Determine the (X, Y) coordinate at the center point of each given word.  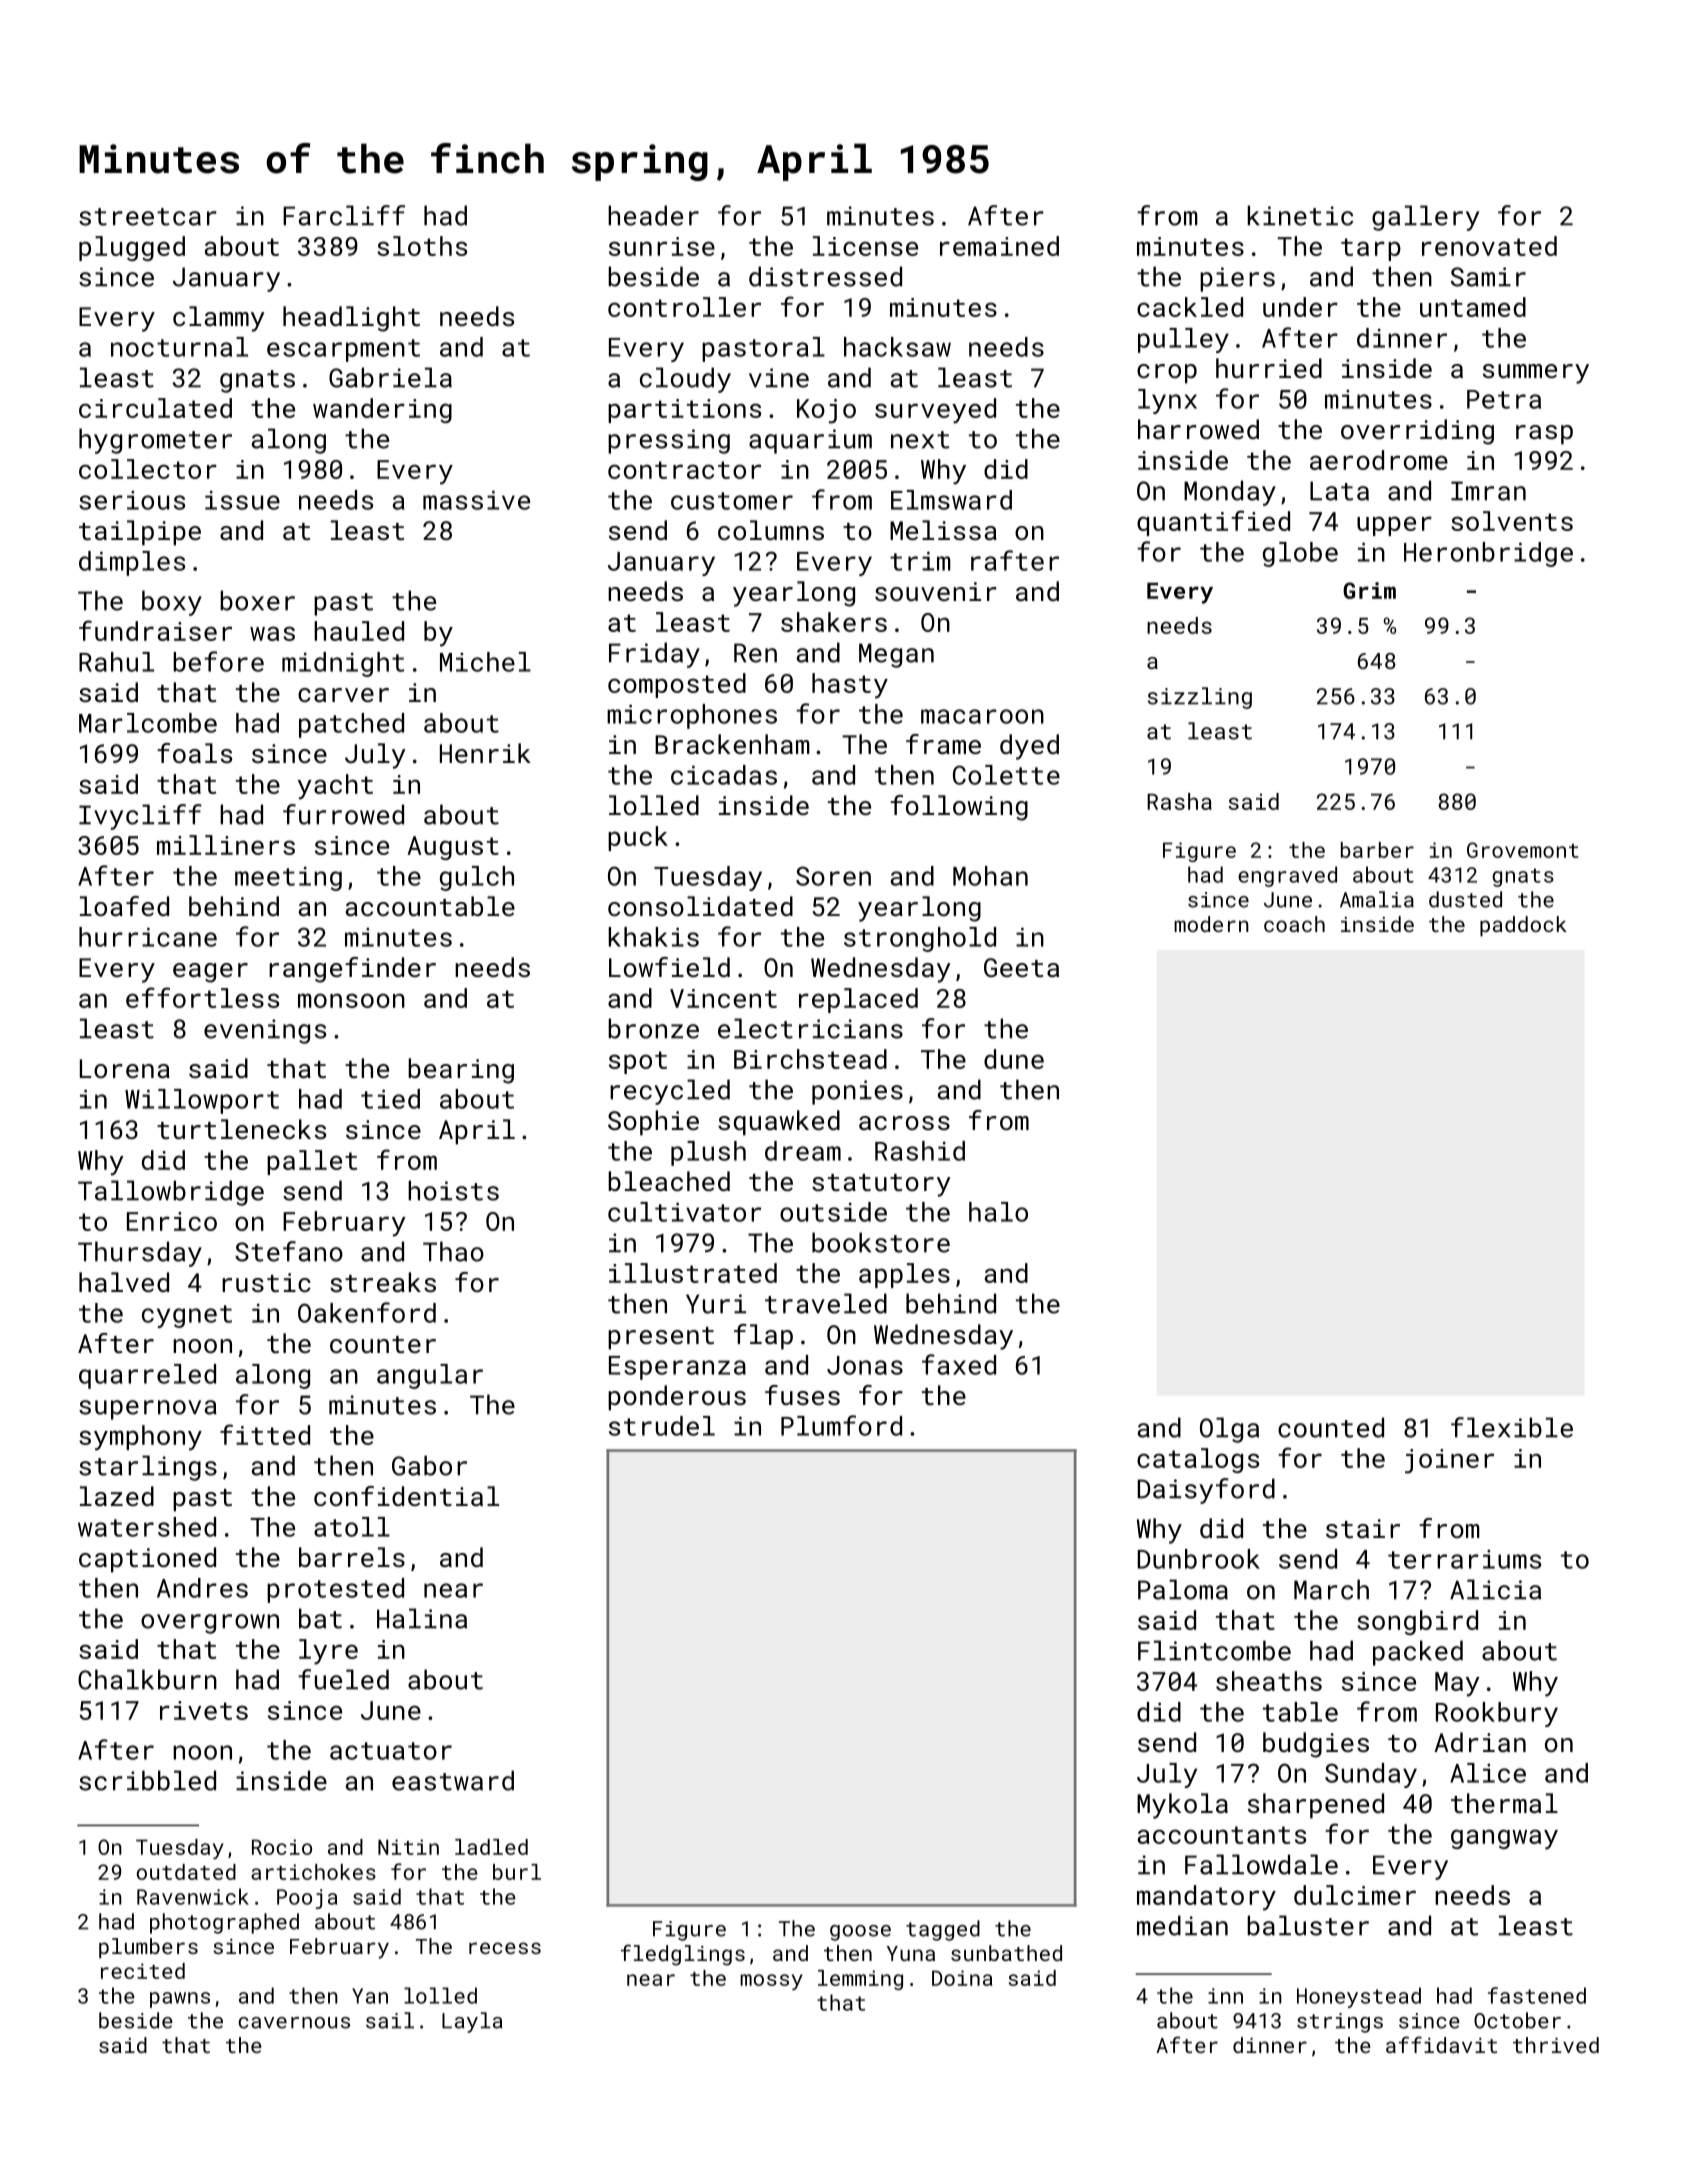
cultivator (684, 1212)
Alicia (1495, 1589)
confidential (406, 1496)
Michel (485, 662)
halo (998, 1212)
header (653, 215)
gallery (1425, 218)
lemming (860, 1980)
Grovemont (1523, 850)
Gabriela (390, 377)
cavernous (294, 2023)
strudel (662, 1426)
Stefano (289, 1251)
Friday (654, 655)
